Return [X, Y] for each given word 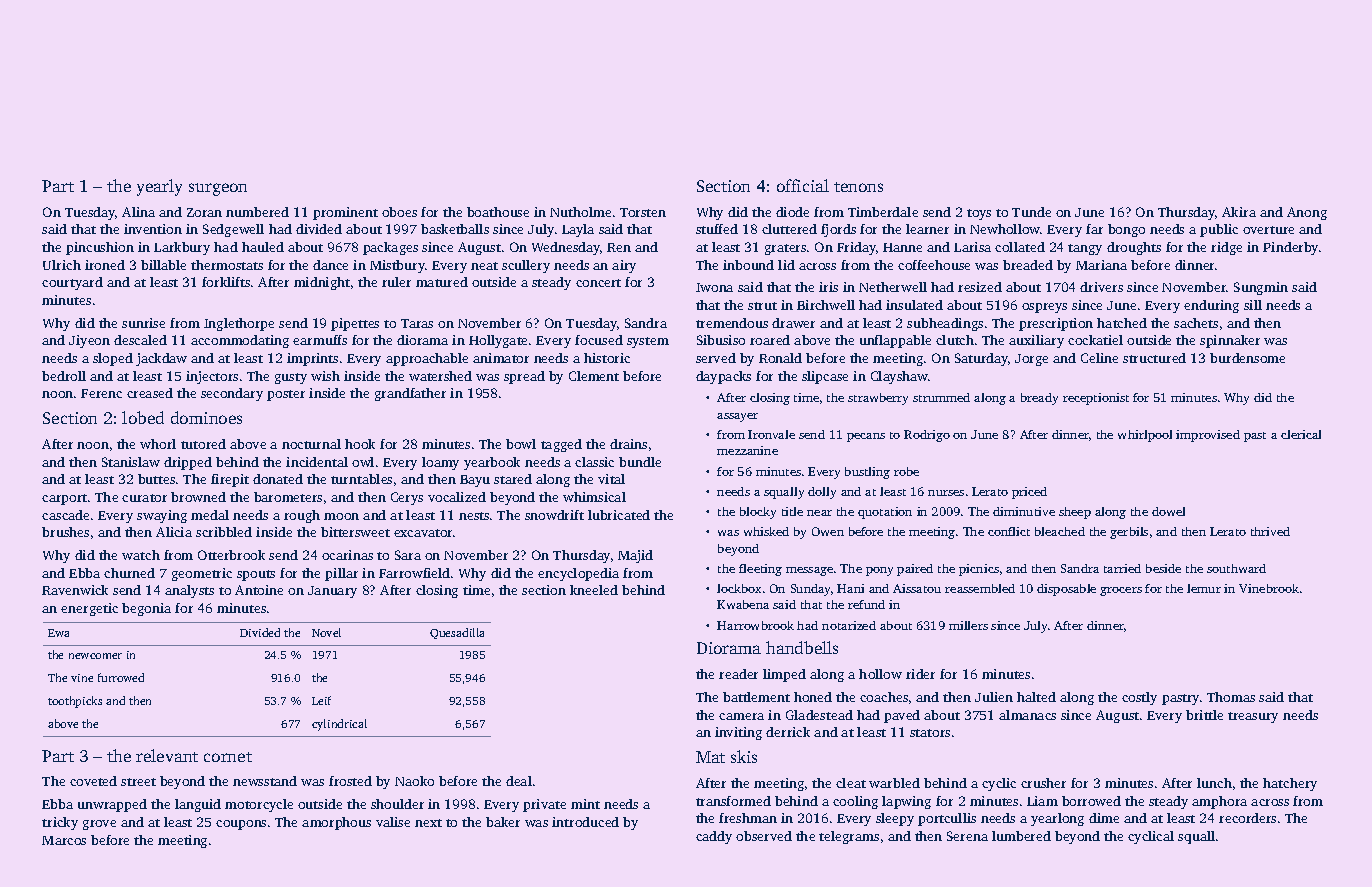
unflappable [895, 341]
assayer [737, 417]
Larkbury [182, 248]
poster [286, 395]
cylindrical [339, 725]
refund [866, 604]
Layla [578, 230]
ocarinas [347, 555]
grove [99, 825]
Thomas [1231, 697]
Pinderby [1290, 248]
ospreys [1044, 308]
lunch [1214, 783]
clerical [1301, 434]
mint [585, 804]
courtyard [72, 283]
